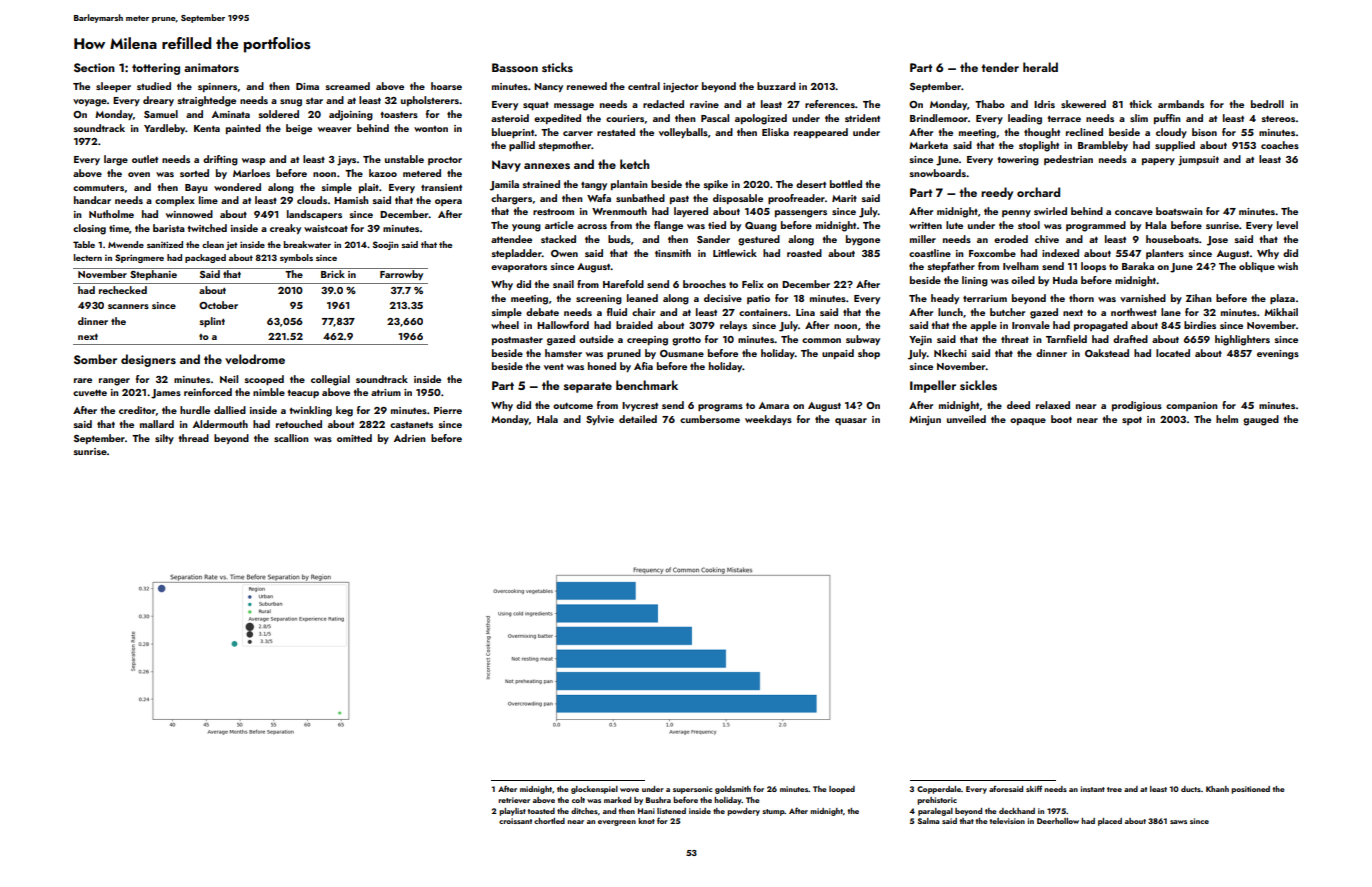 Image resolution: width=1372 pixels, height=887 pixels. Describe the element at coordinates (1199, 298) in the page. I see `Zihan` at that location.
